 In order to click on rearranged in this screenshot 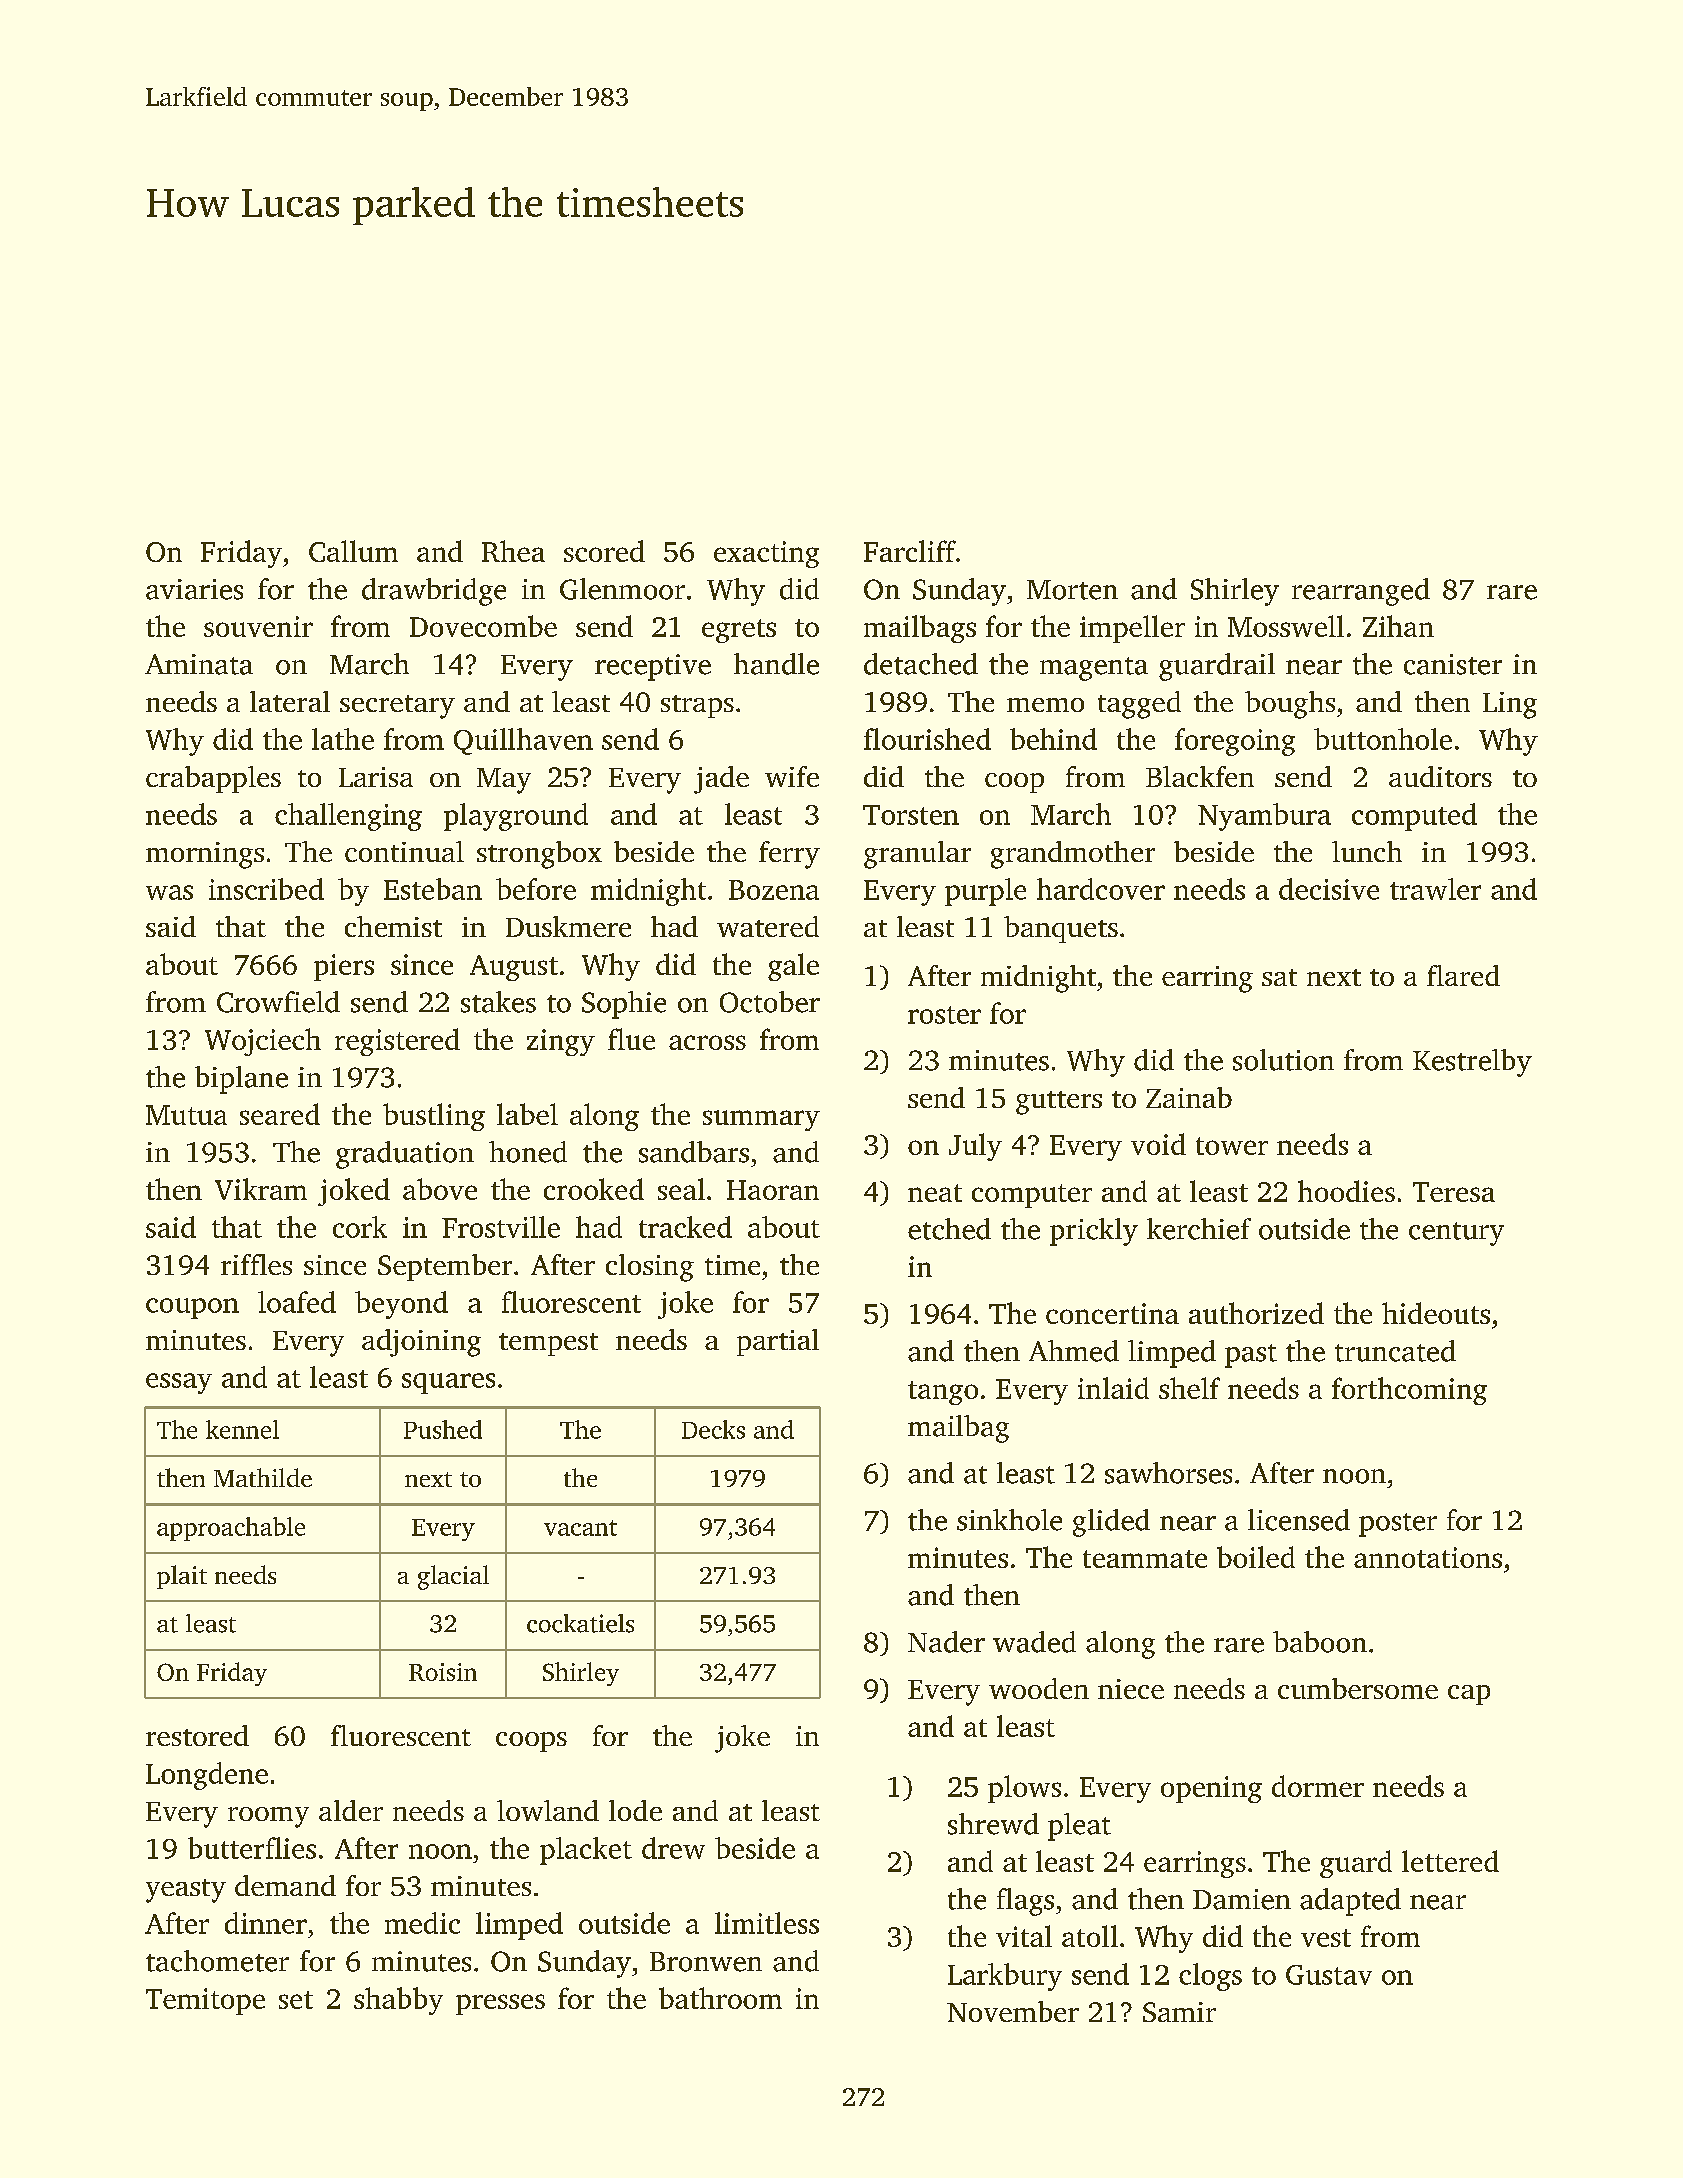, I will do `click(1361, 592)`.
